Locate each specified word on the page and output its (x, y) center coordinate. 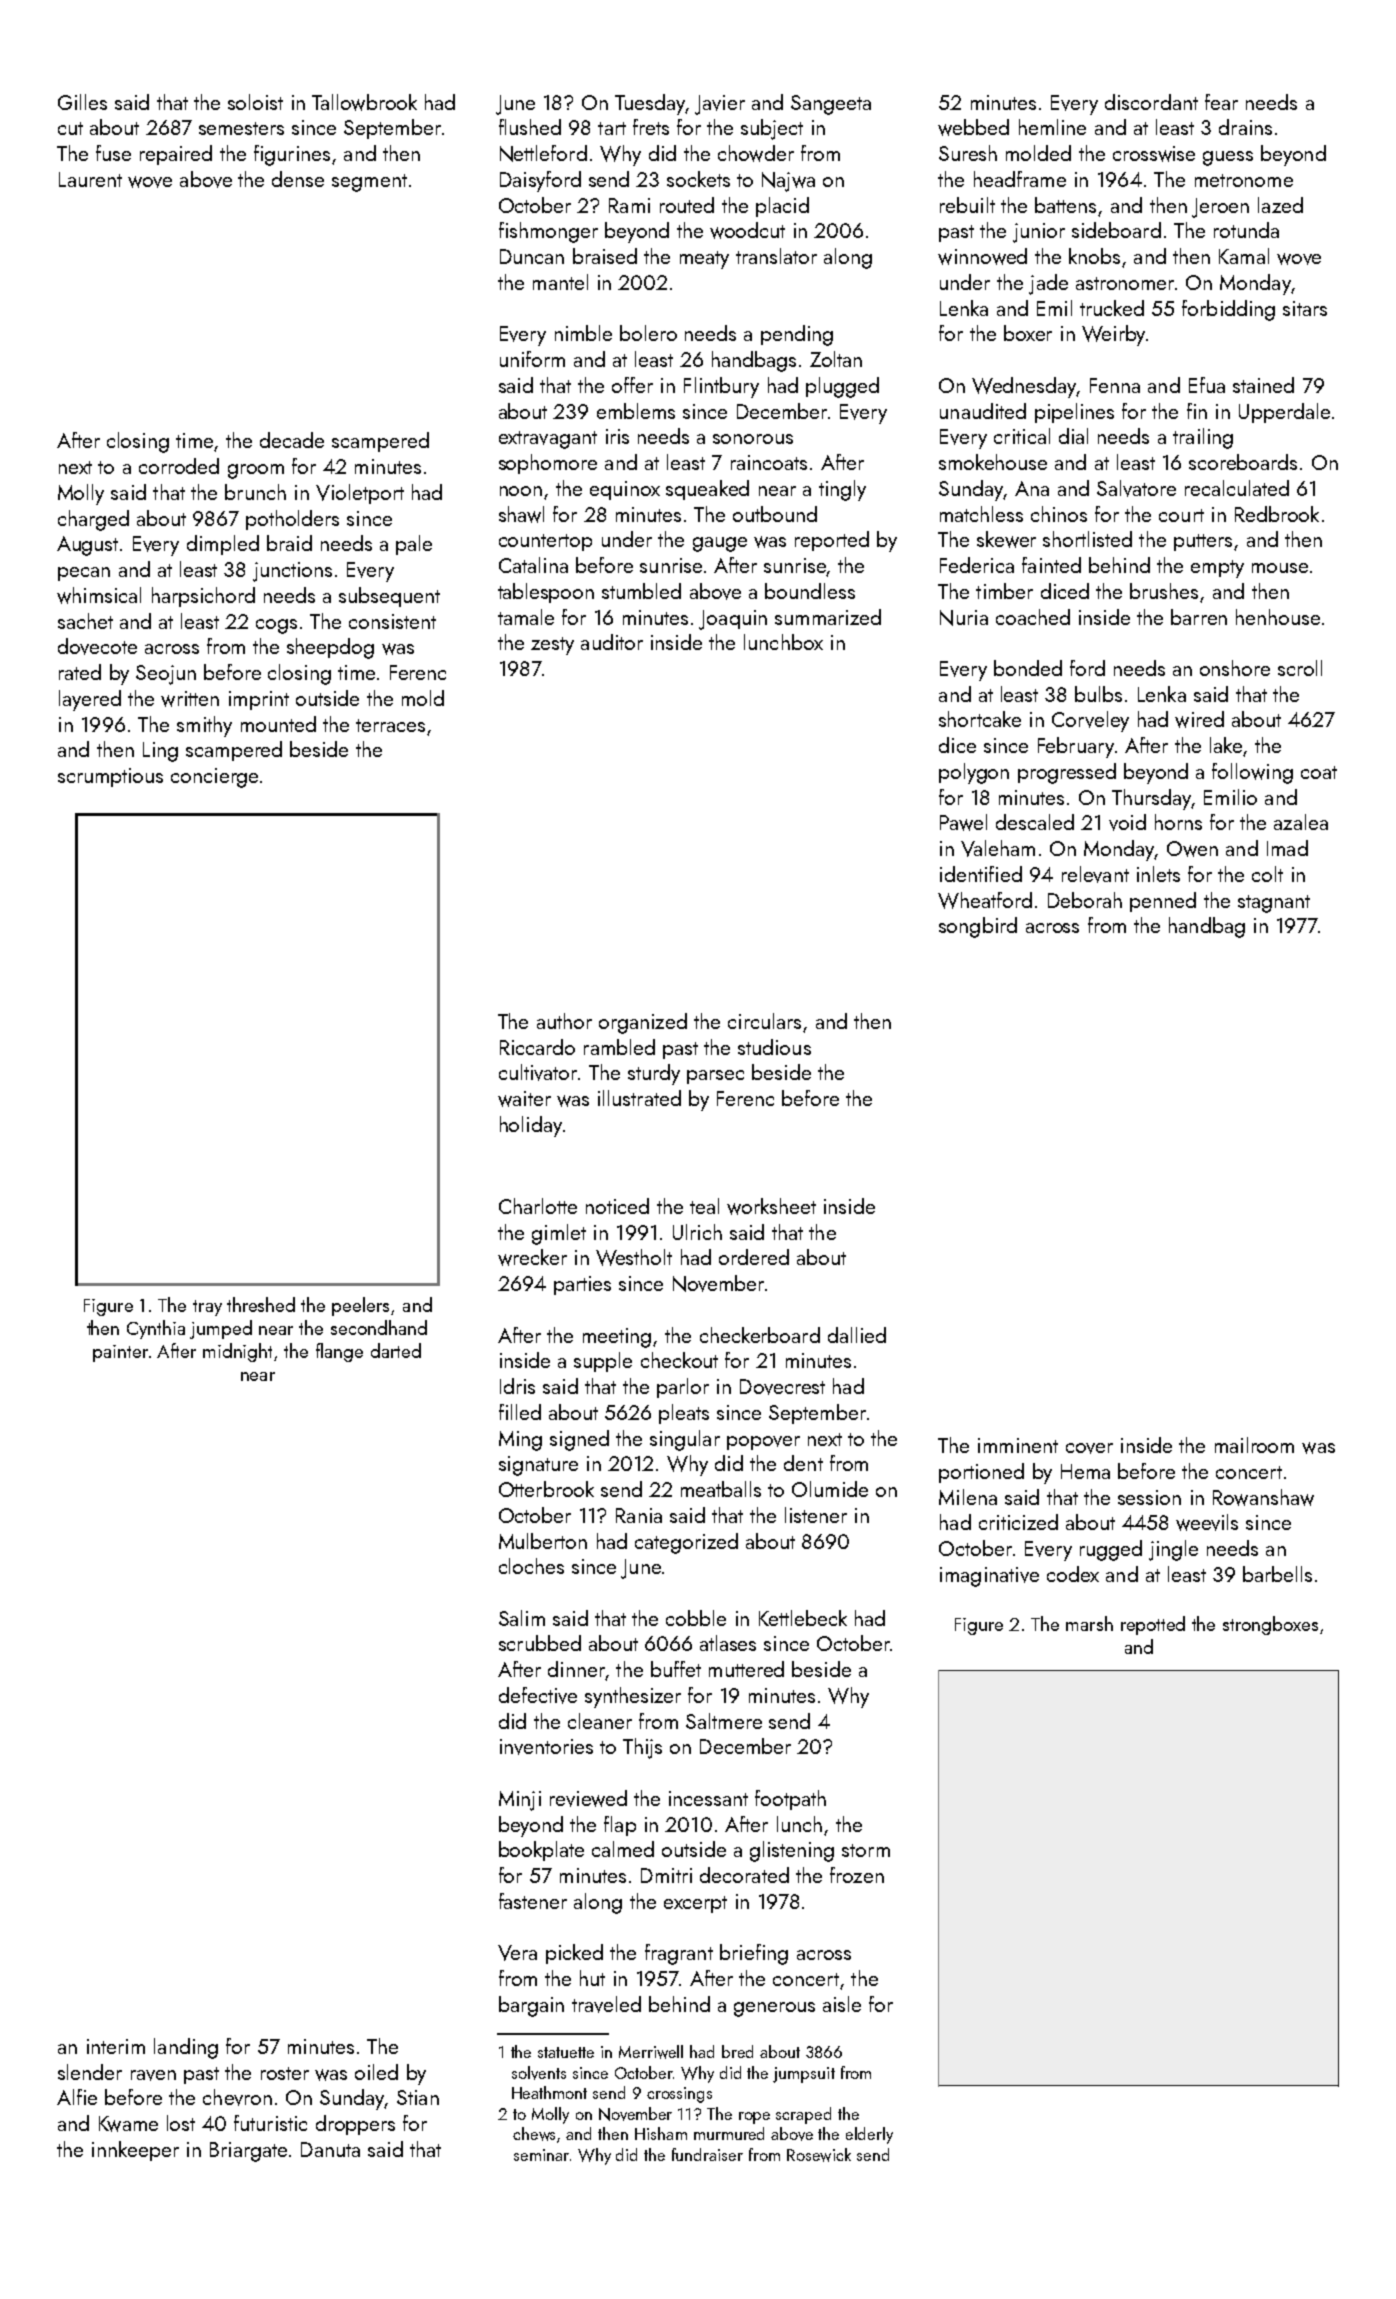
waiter (524, 1099)
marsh (1089, 1623)
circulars (764, 1021)
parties (582, 1285)
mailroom (1254, 1445)
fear (1221, 102)
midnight (237, 1352)
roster (285, 2073)
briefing (754, 1954)
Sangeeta (831, 105)
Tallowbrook (364, 102)
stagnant (1274, 904)
